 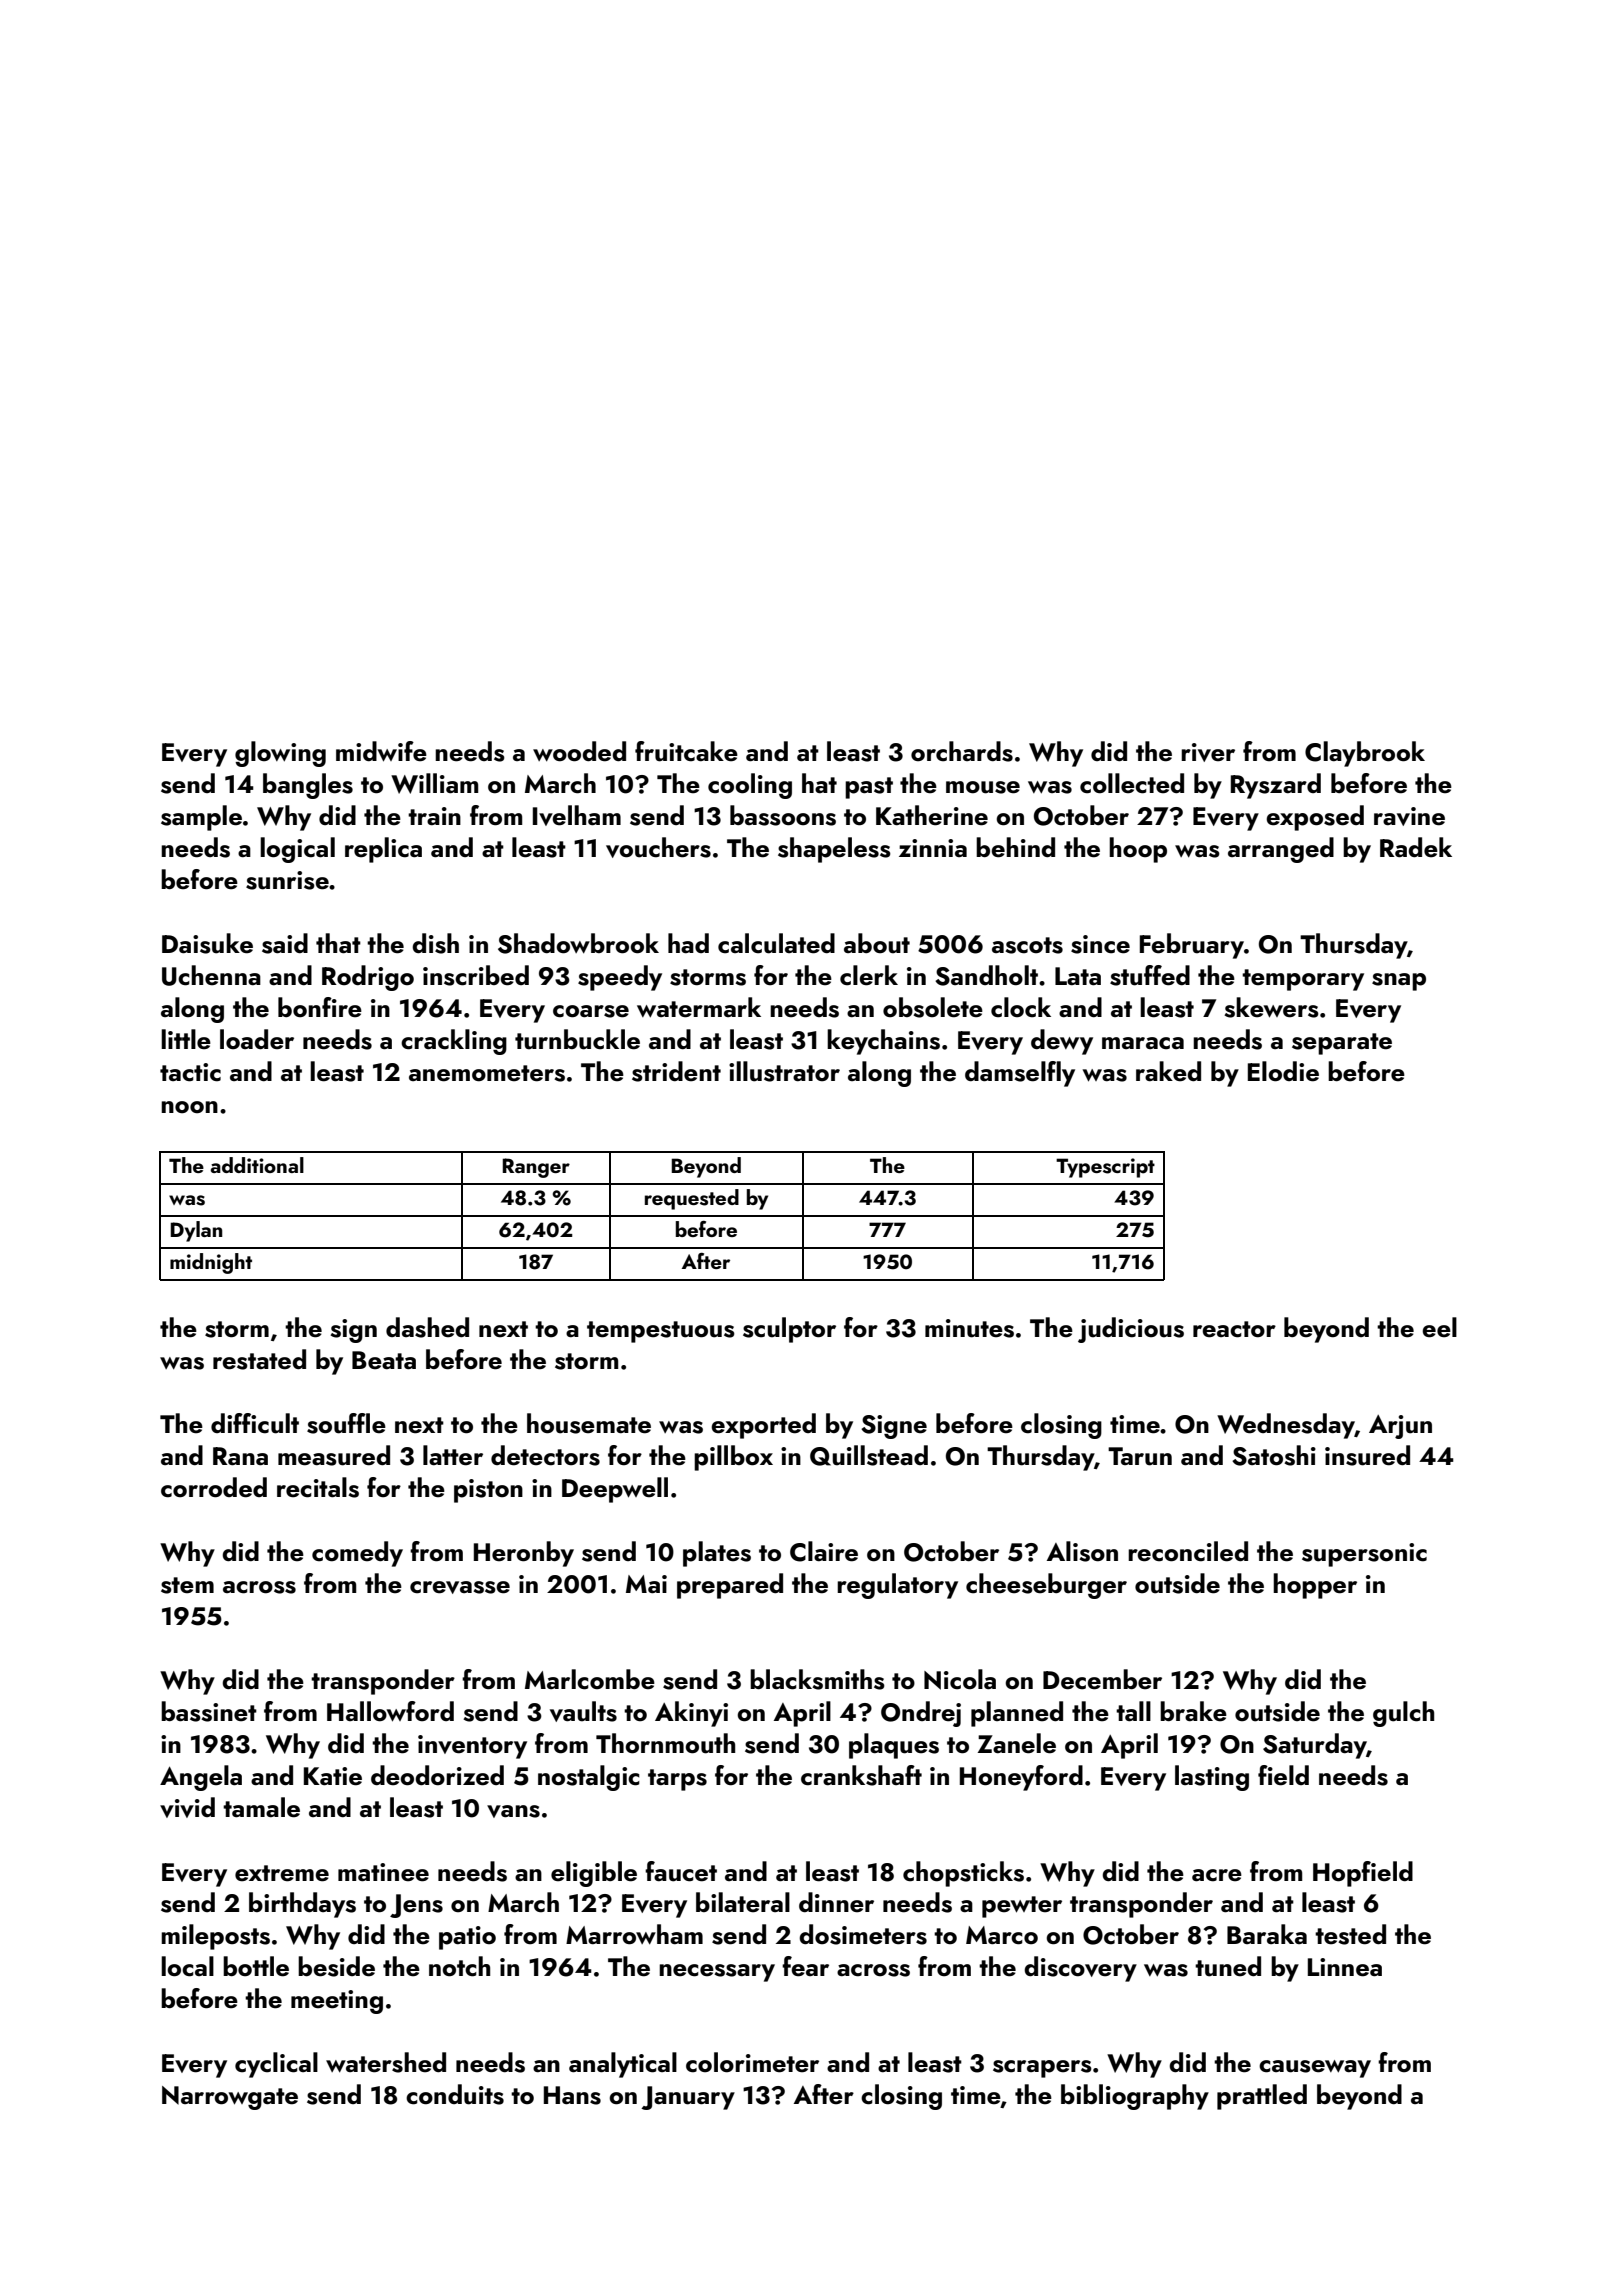 What do you see at coordinates (201, 818) in the screenshot?
I see `sample` at bounding box center [201, 818].
